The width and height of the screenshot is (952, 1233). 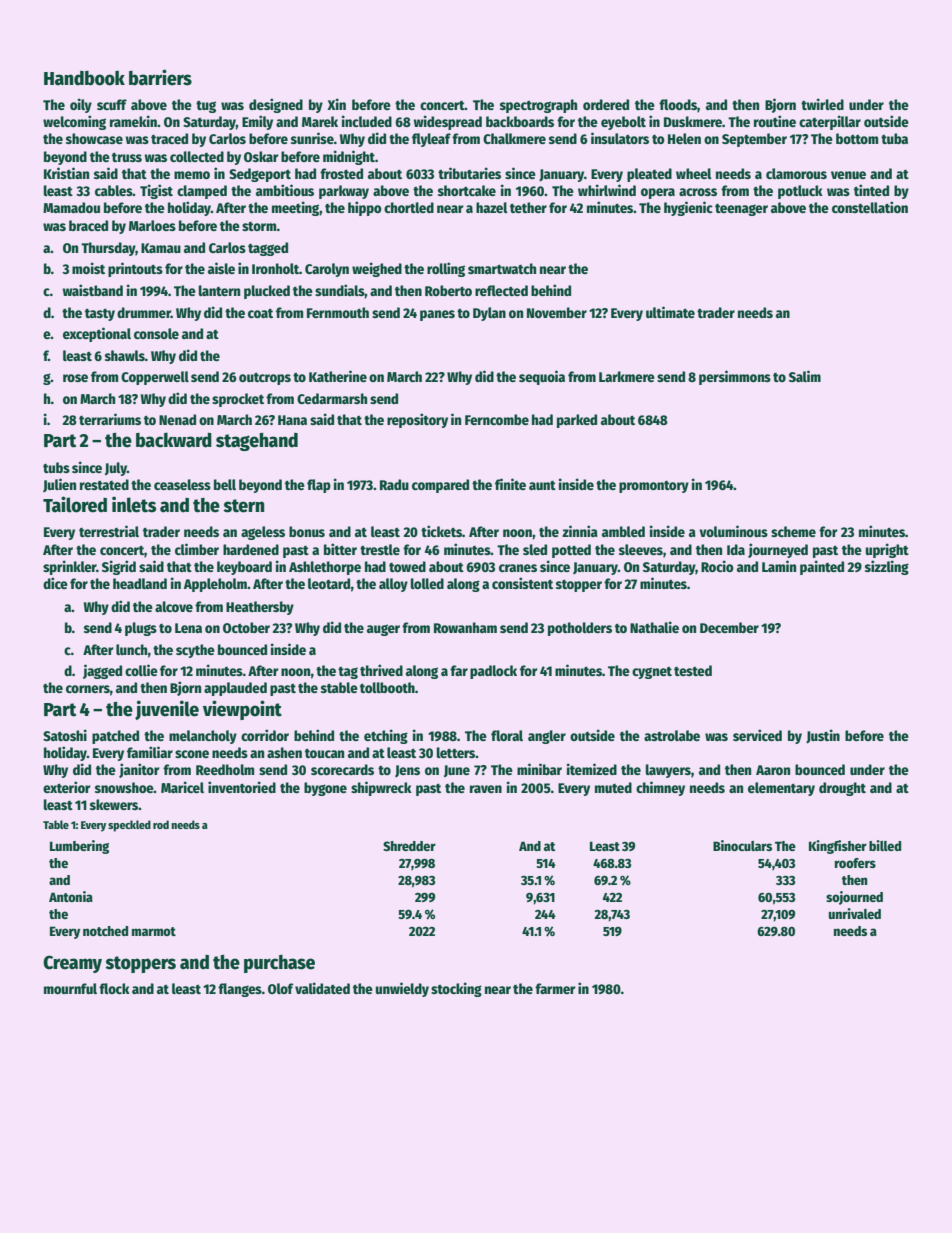 I want to click on Copperwell, so click(x=155, y=378).
